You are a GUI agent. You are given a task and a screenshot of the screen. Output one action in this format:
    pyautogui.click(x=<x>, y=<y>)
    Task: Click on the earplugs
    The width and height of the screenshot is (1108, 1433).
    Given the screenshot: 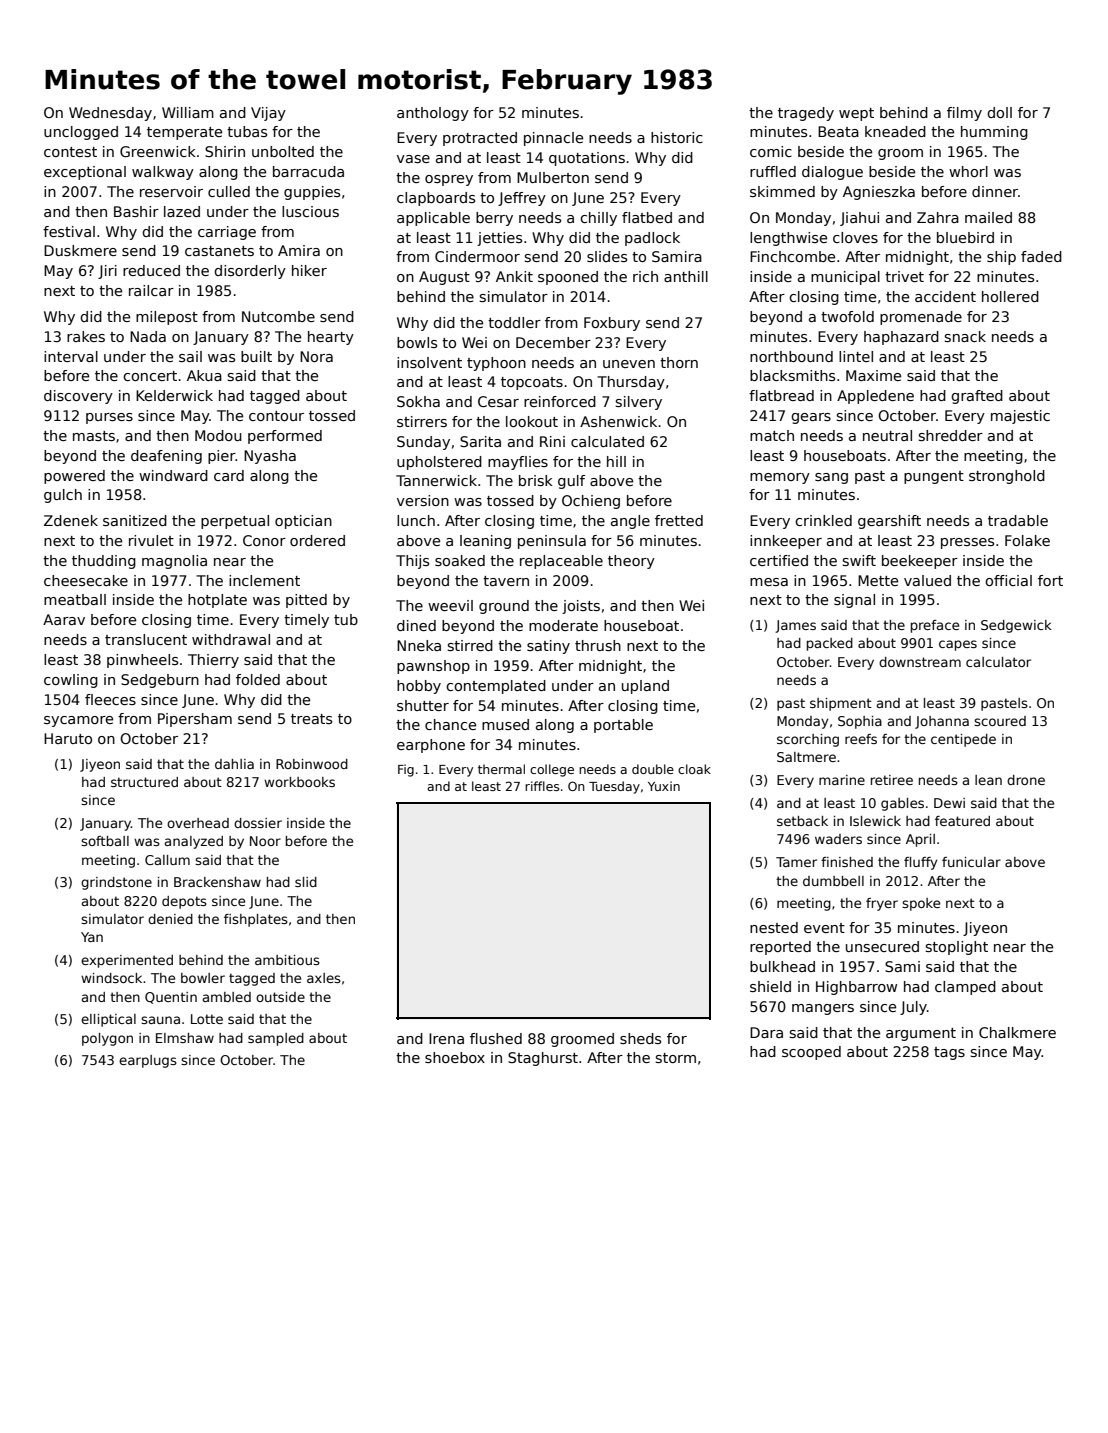 What is the action you would take?
    pyautogui.click(x=148, y=1061)
